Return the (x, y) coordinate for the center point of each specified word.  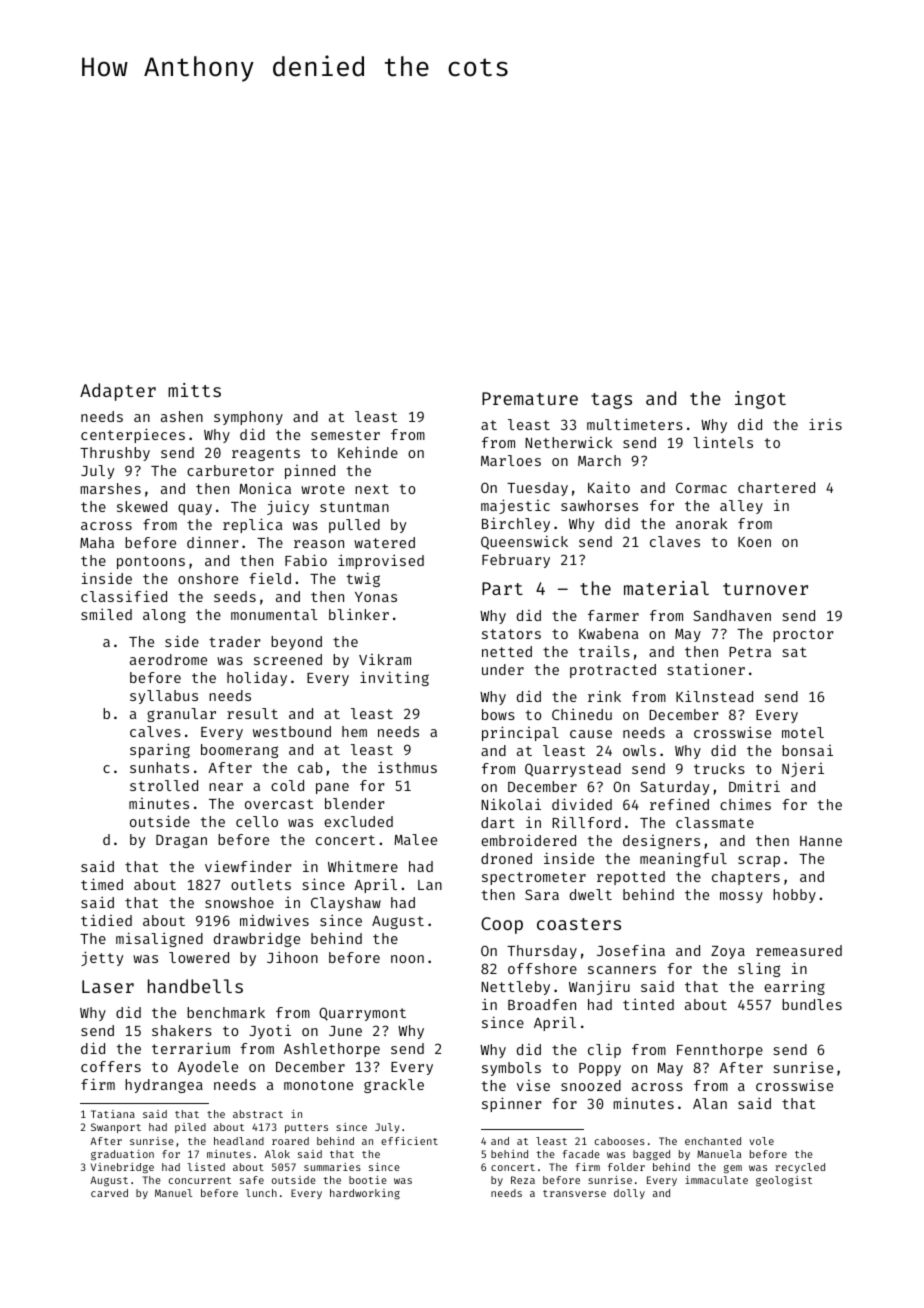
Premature (530, 398)
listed (206, 1167)
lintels (723, 442)
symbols (511, 1069)
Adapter (118, 392)
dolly (629, 1194)
